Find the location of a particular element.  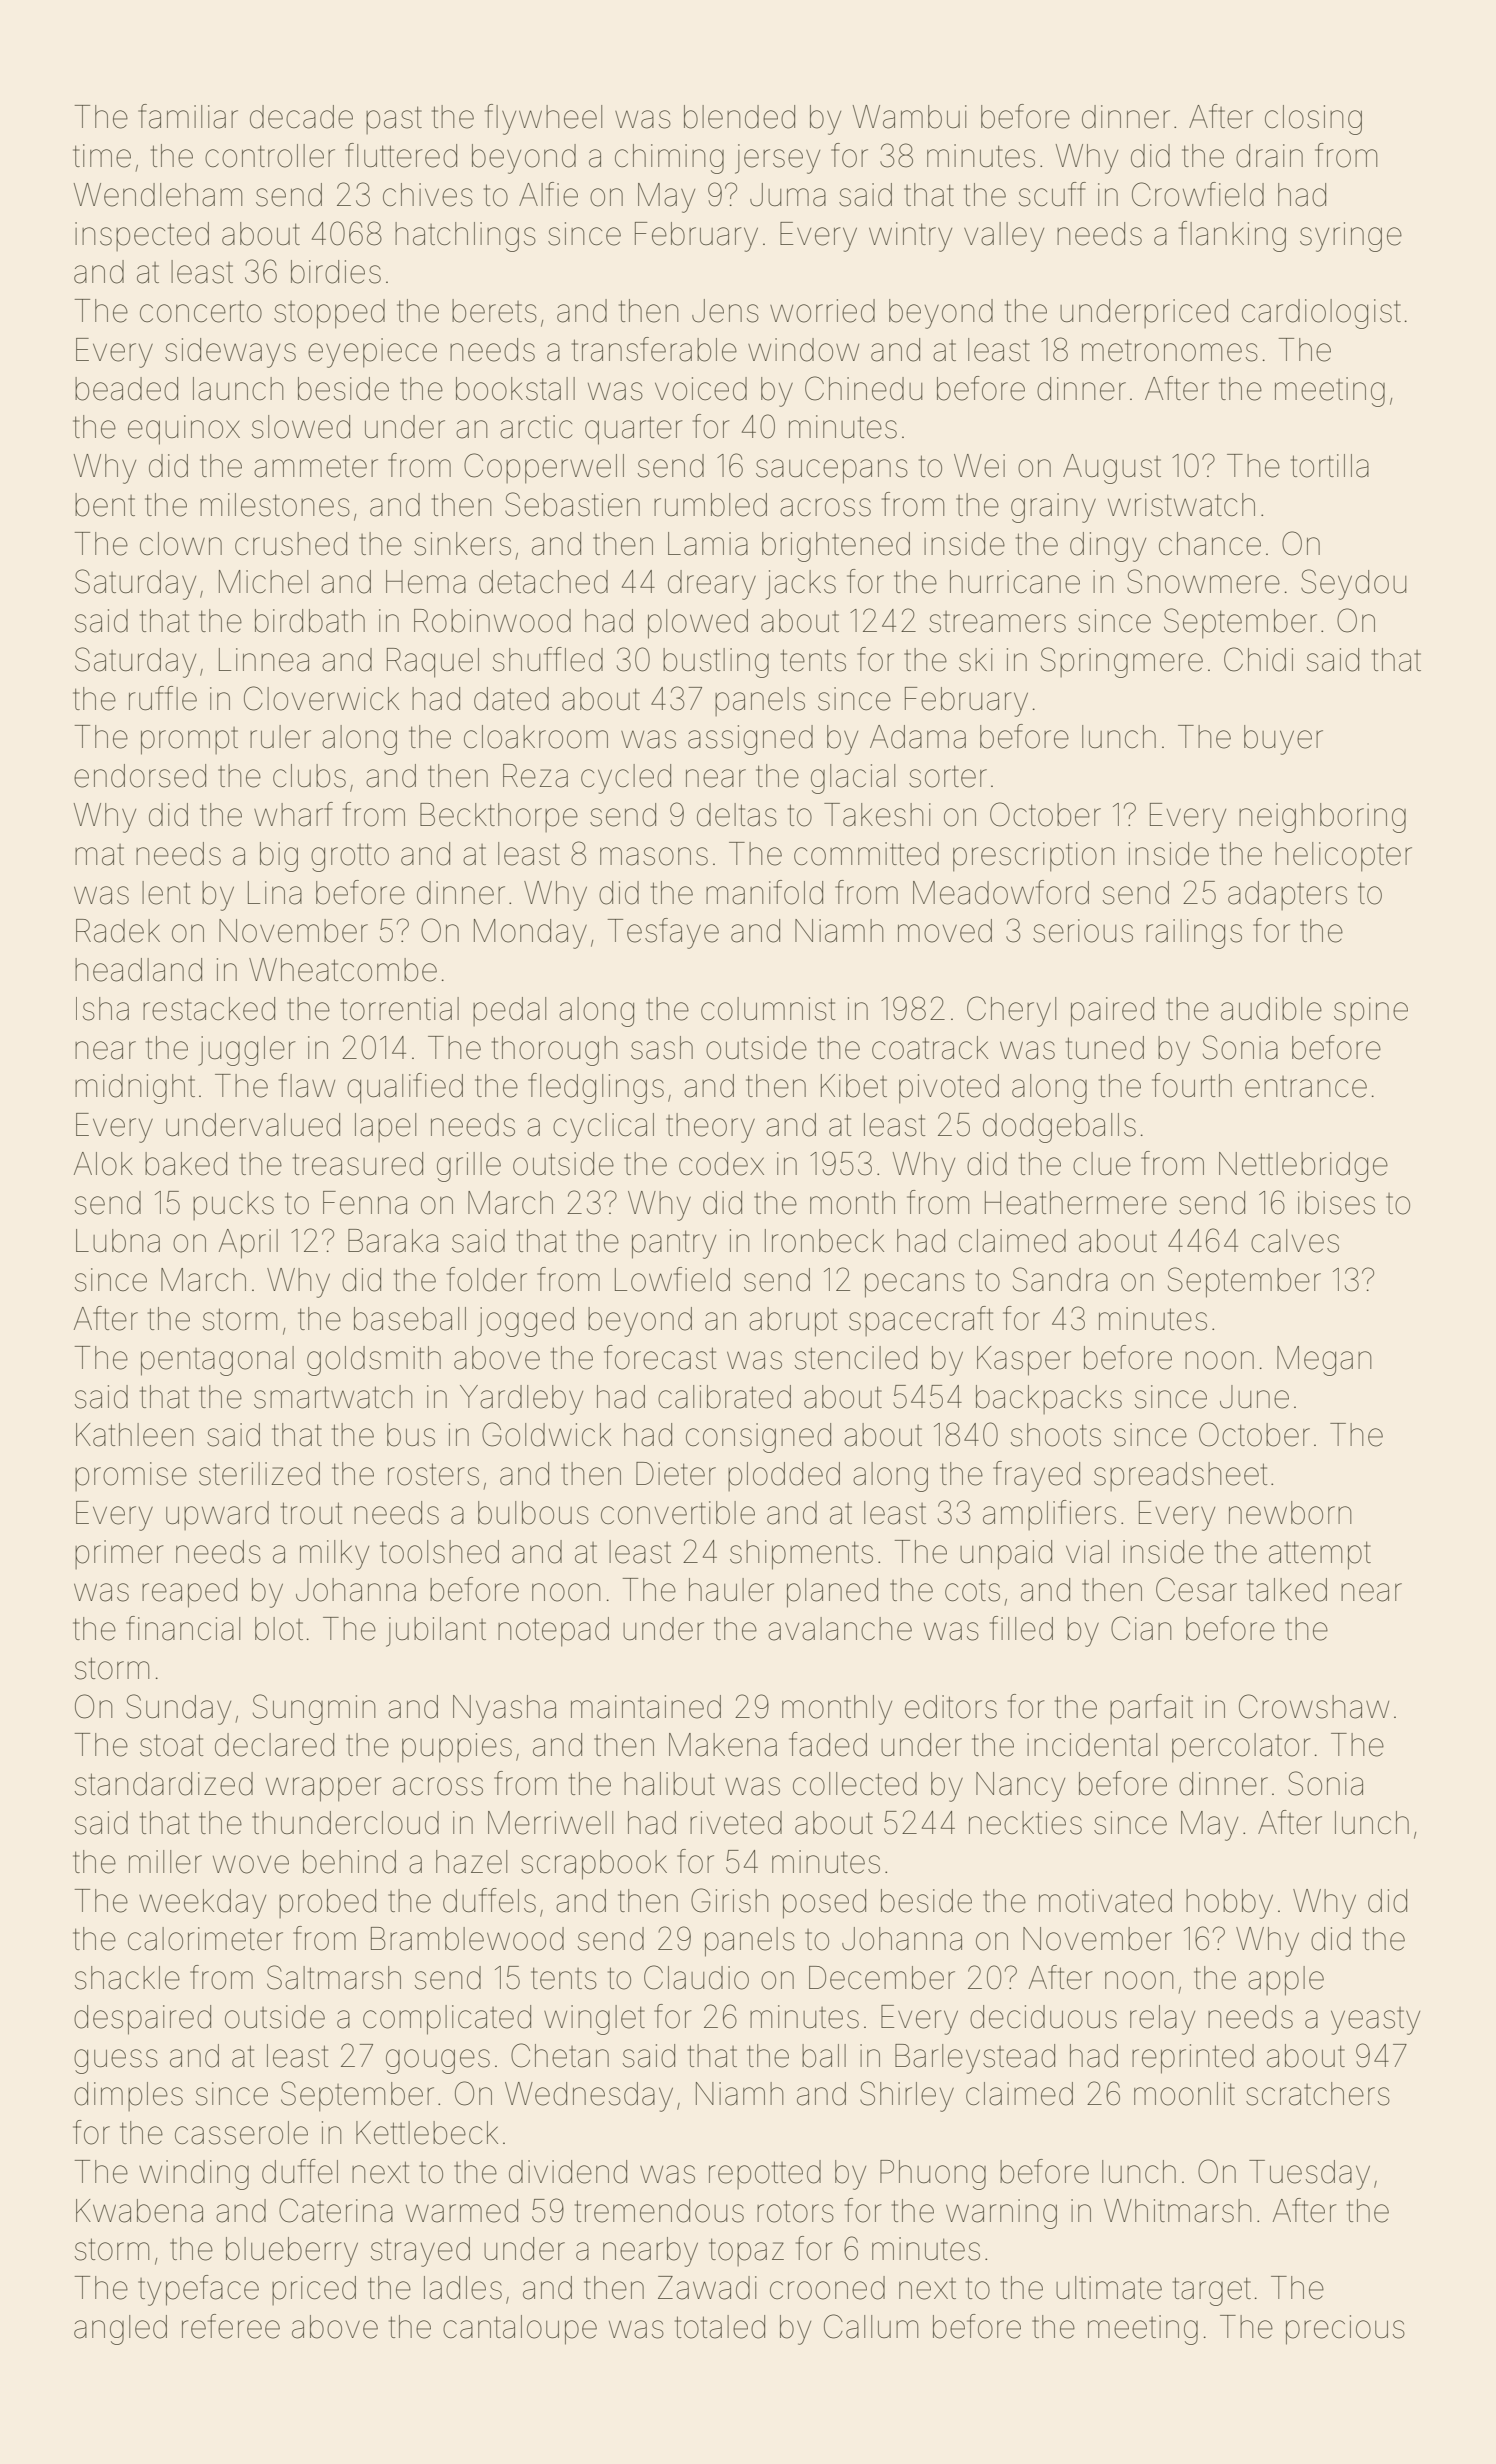

metronomes is located at coordinates (1170, 350).
